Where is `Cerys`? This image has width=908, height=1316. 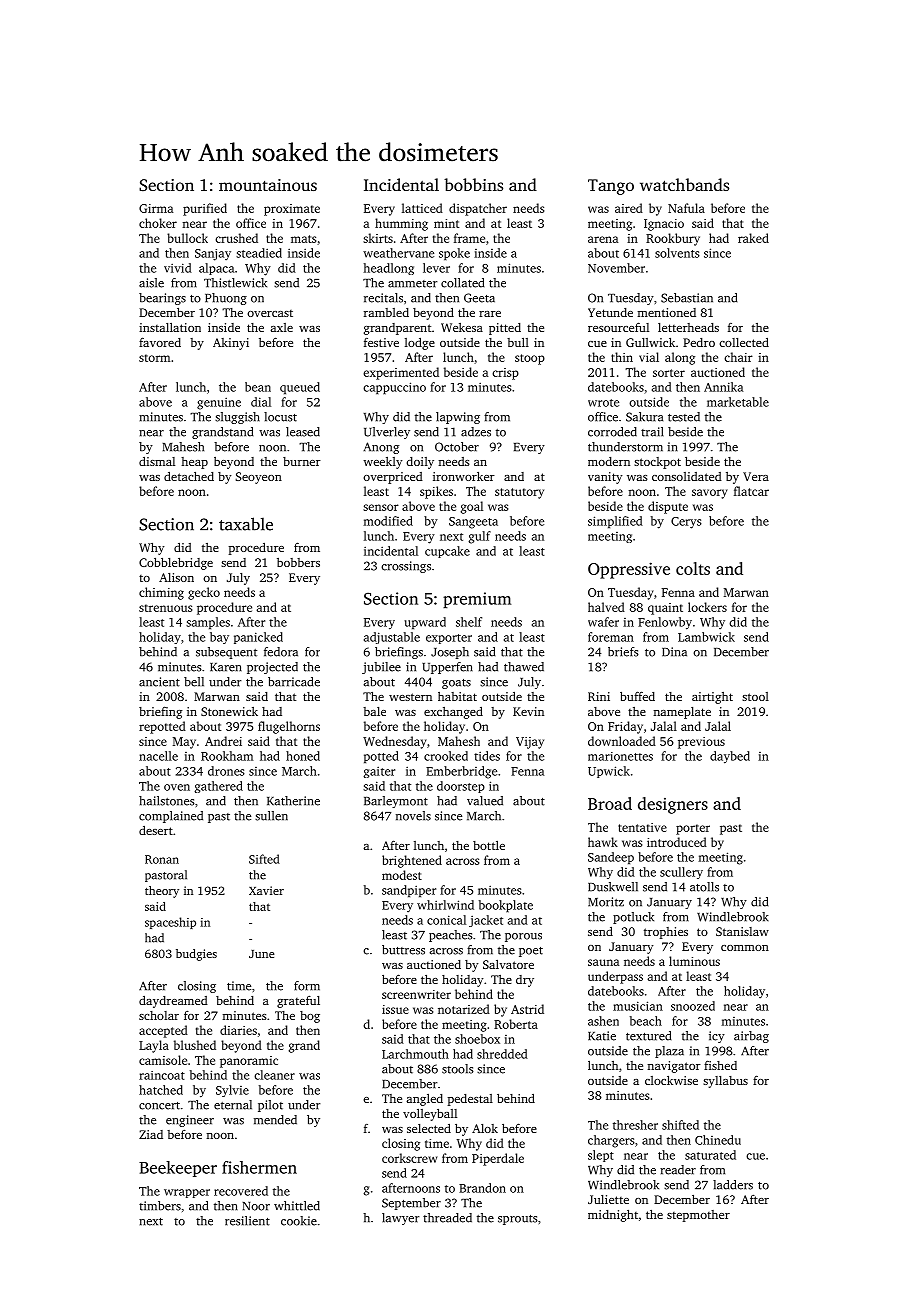 Cerys is located at coordinates (686, 523).
